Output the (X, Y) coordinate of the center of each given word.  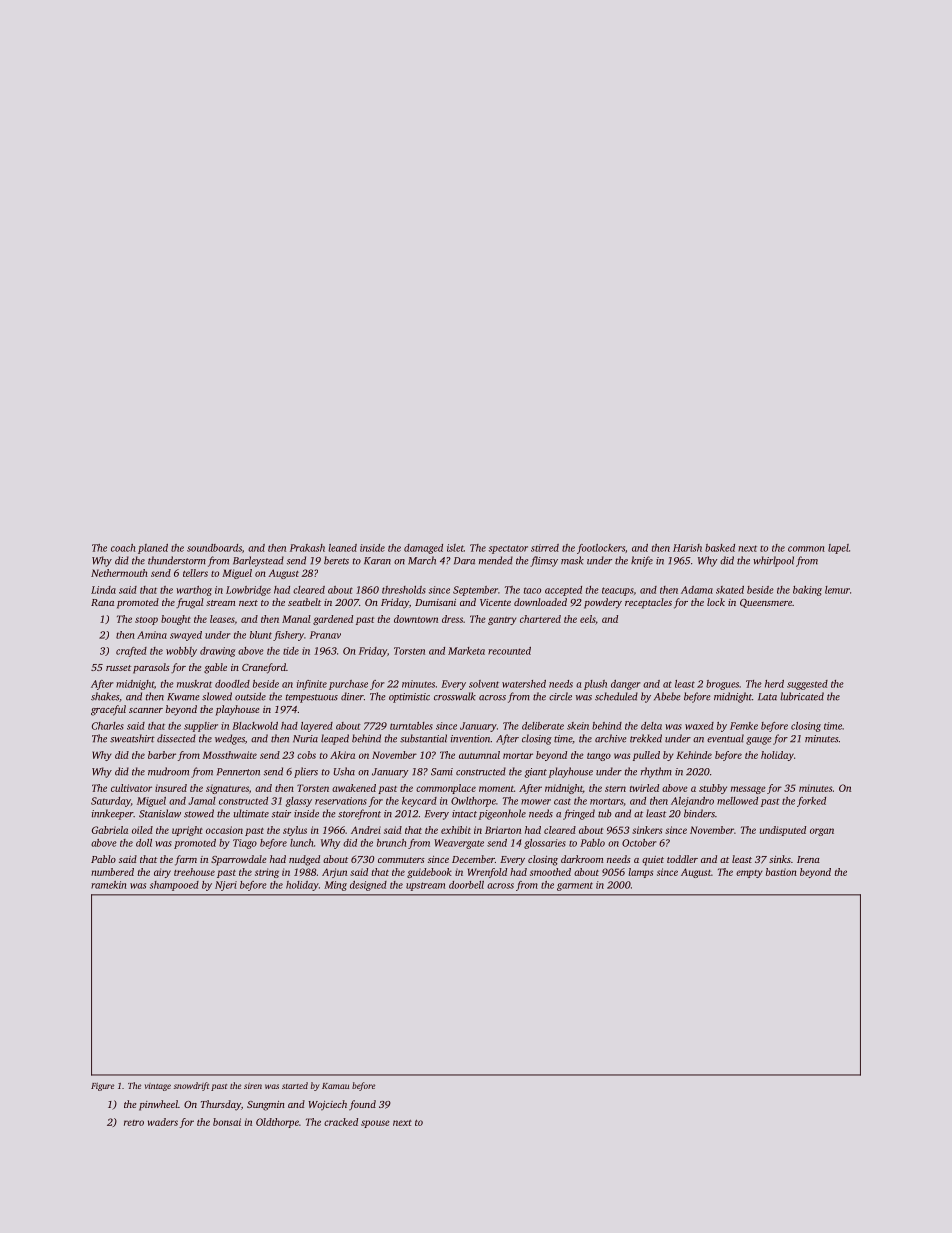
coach (123, 548)
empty (749, 874)
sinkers (647, 830)
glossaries (545, 844)
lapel (838, 549)
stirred (545, 548)
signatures (227, 789)
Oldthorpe (277, 1123)
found (362, 1105)
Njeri (226, 886)
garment (575, 886)
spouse (375, 1124)
